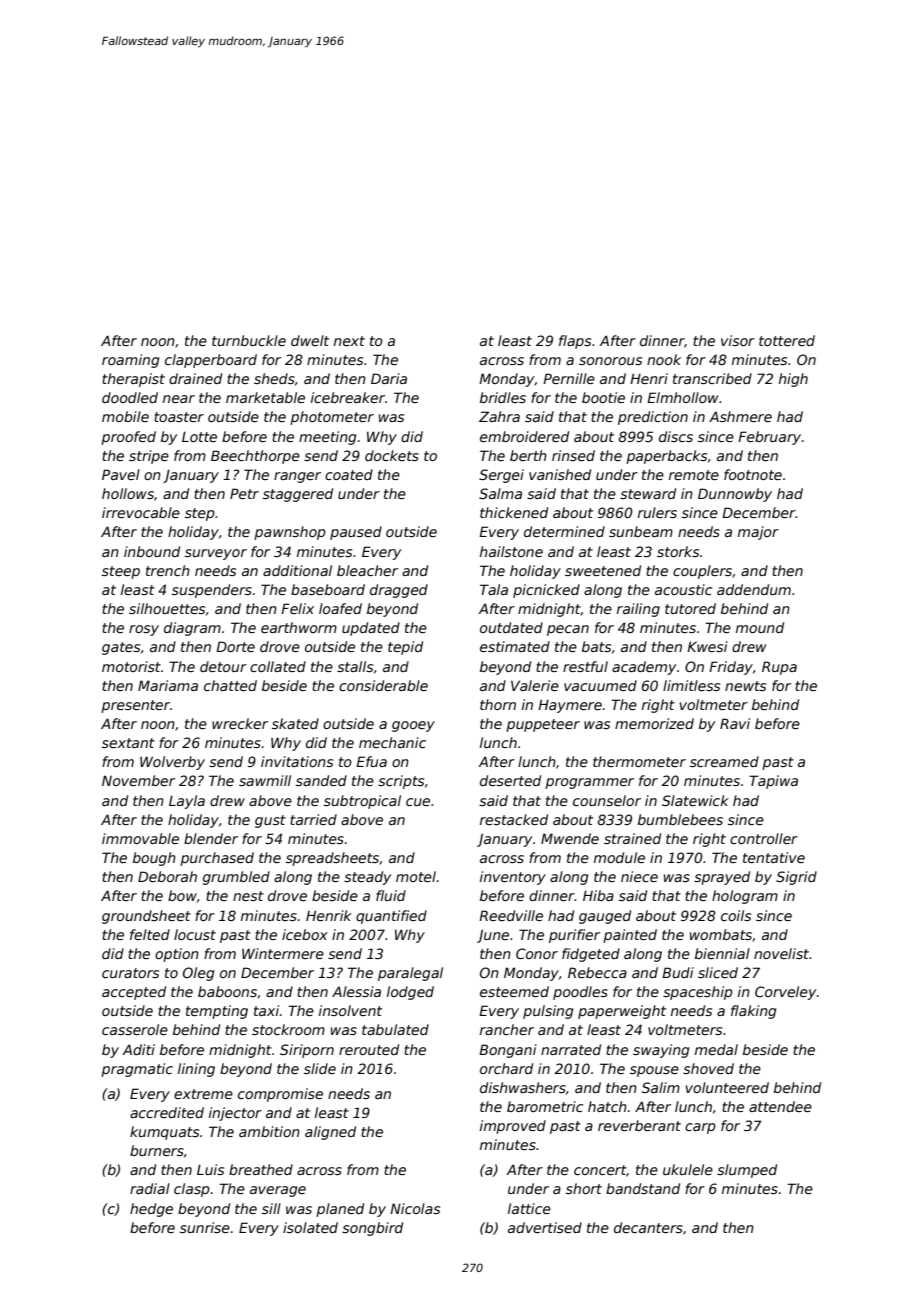  I want to click on roaming, so click(130, 361).
